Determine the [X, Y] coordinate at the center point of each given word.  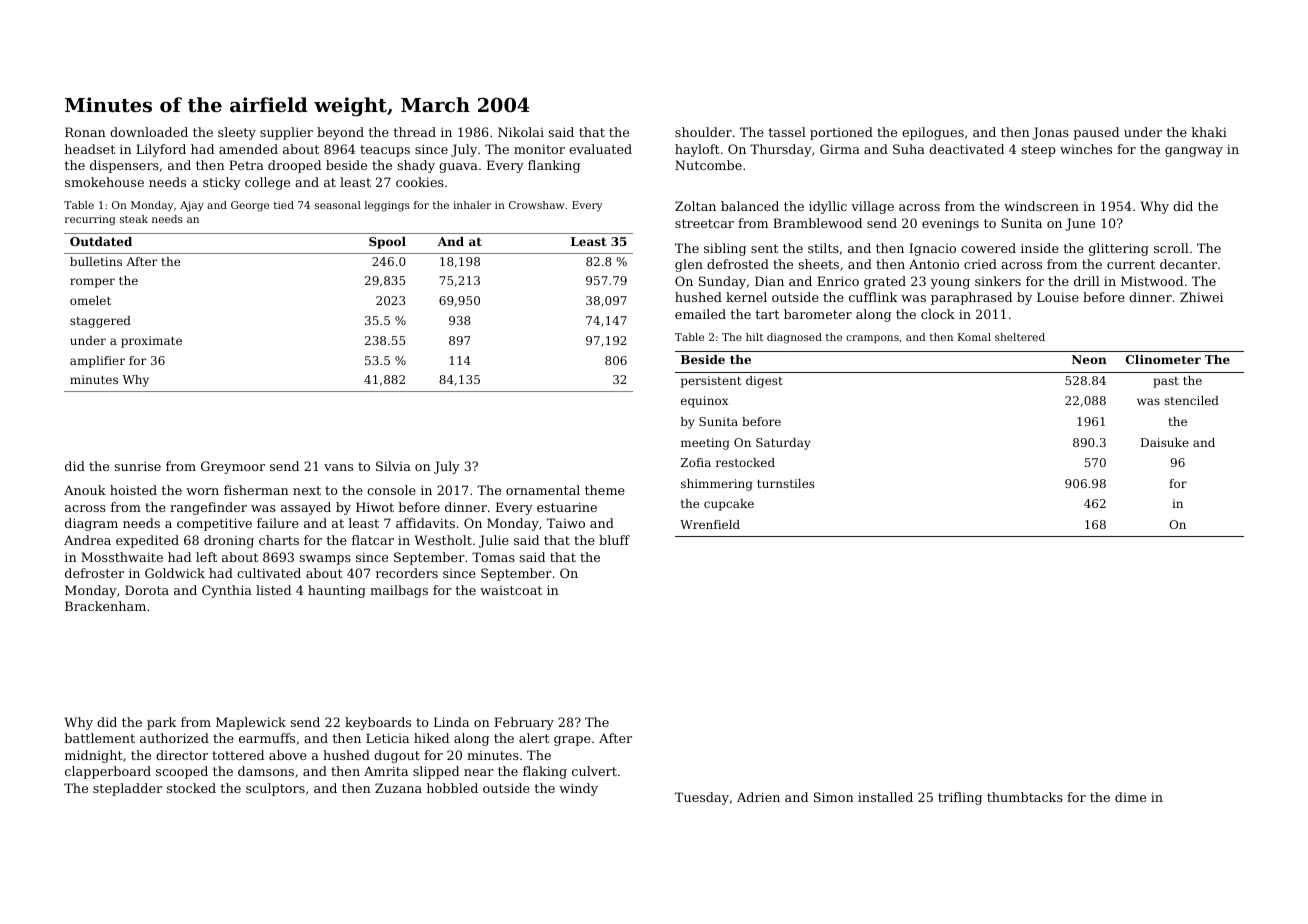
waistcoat [511, 590]
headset [90, 149]
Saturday [783, 444]
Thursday [781, 150]
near [479, 772]
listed [273, 590]
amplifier [97, 362]
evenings [950, 225]
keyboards [378, 723]
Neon [1089, 359]
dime [1130, 797]
